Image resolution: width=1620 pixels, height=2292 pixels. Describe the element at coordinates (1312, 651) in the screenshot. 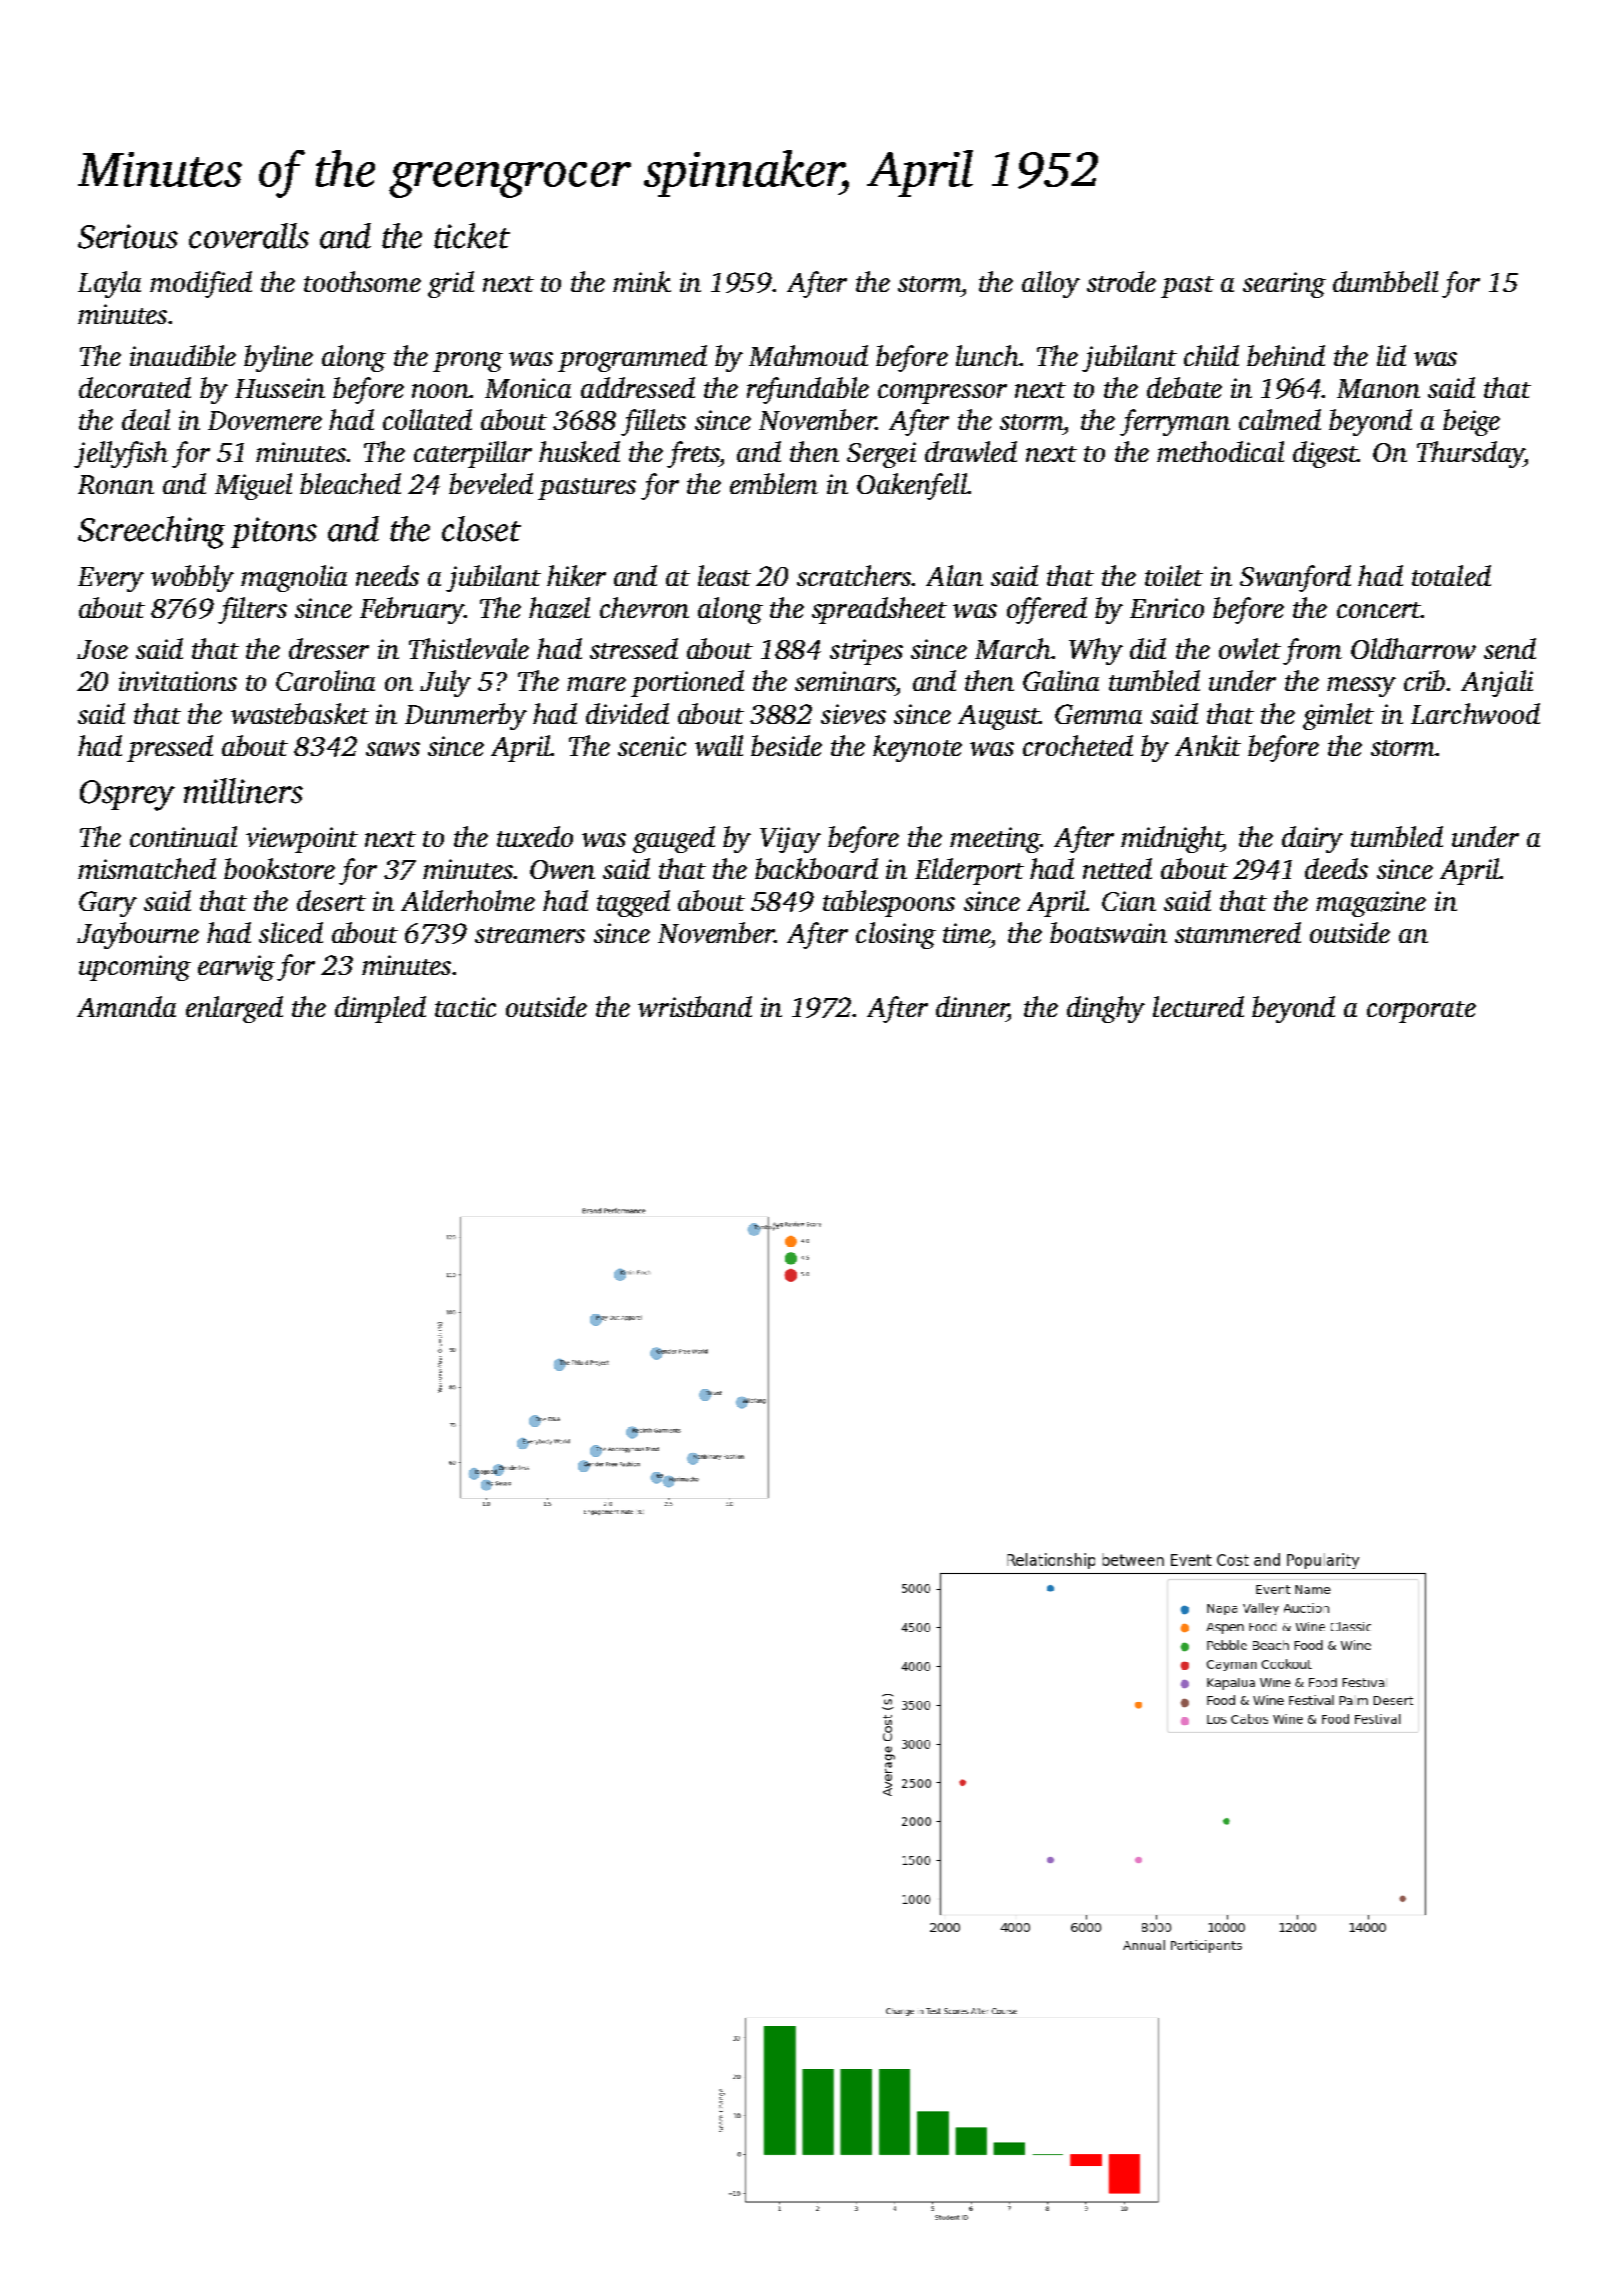

I see `from` at that location.
